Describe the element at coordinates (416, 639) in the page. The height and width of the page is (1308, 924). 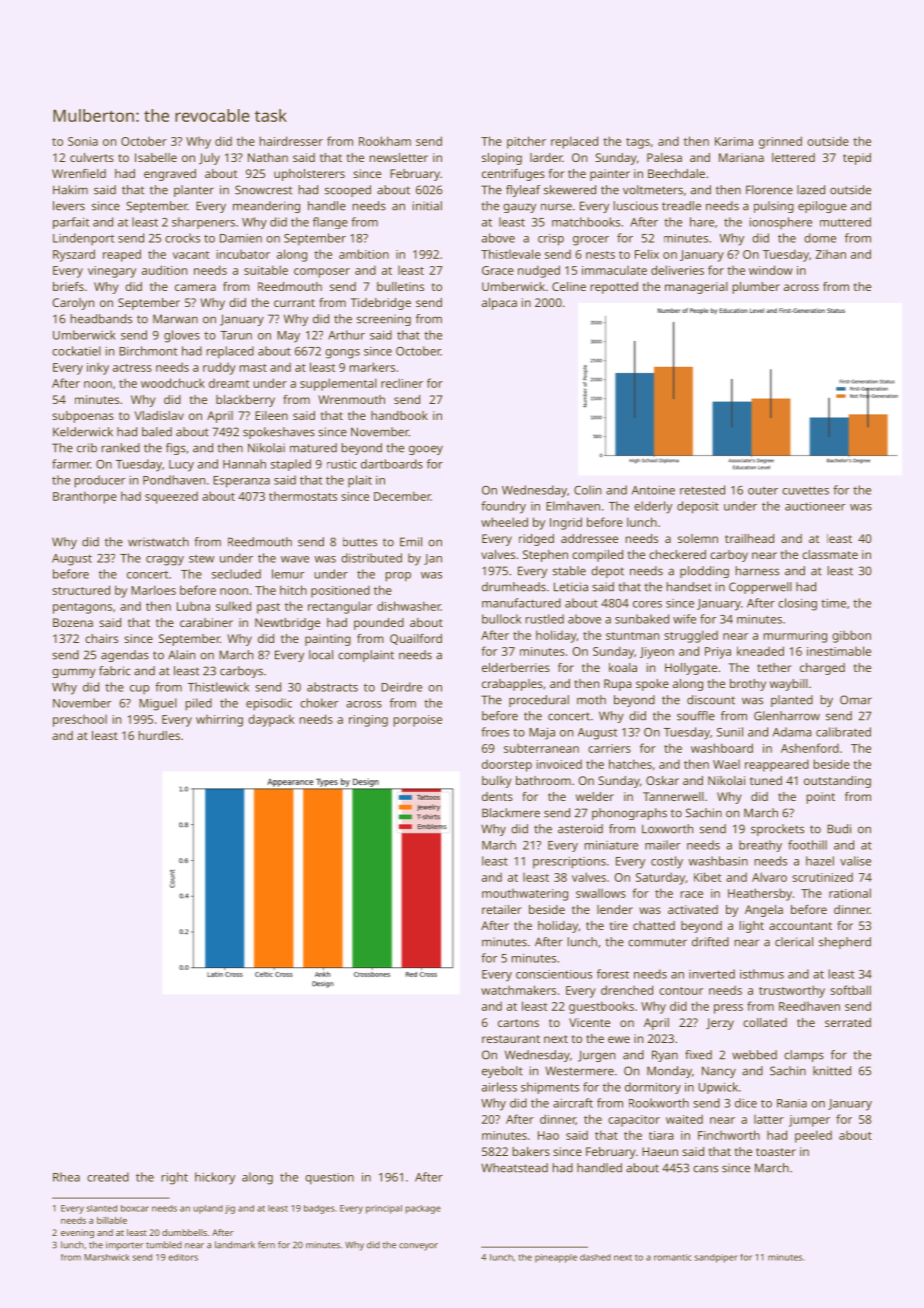
I see `Quailford` at that location.
